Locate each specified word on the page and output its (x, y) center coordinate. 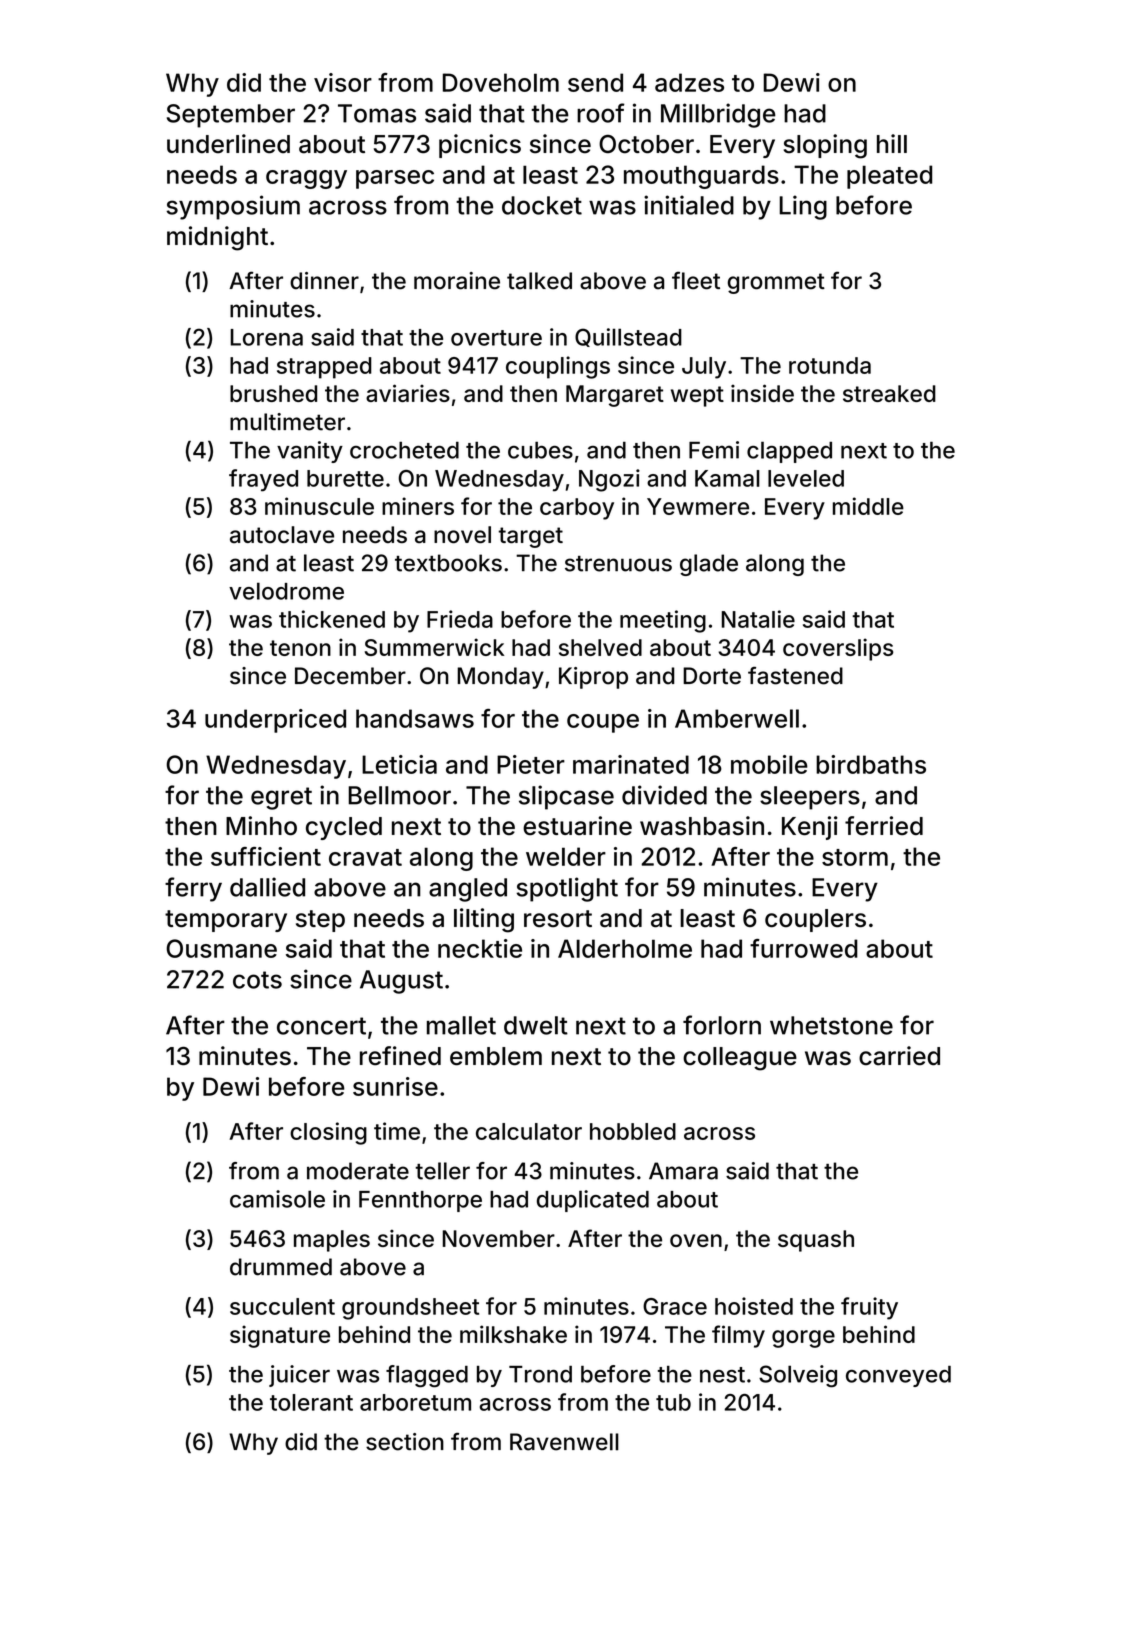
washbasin (702, 826)
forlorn (722, 1025)
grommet (776, 283)
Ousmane (221, 948)
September (231, 116)
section (405, 1442)
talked (539, 281)
